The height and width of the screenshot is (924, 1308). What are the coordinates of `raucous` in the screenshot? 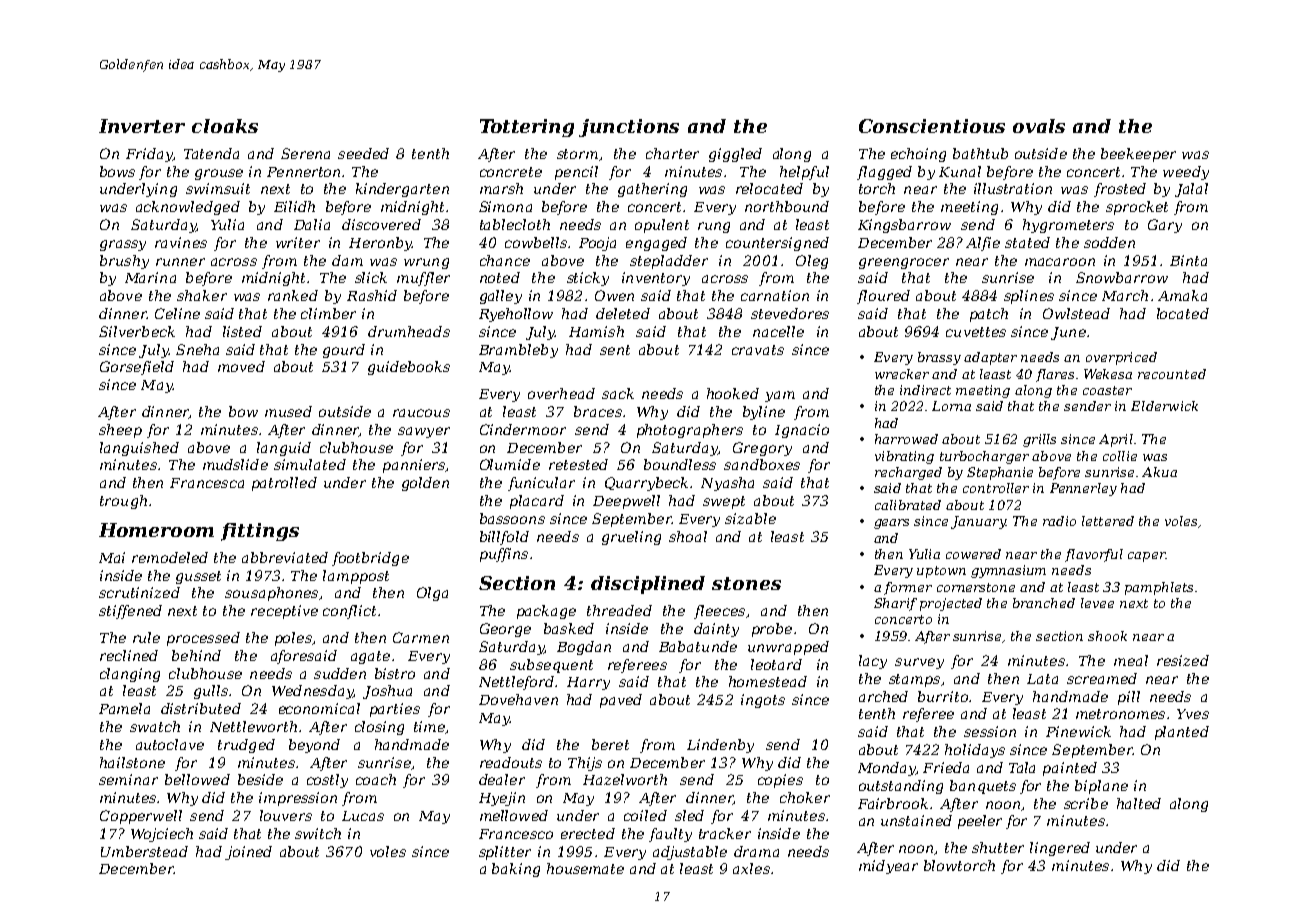 It's located at (421, 413).
